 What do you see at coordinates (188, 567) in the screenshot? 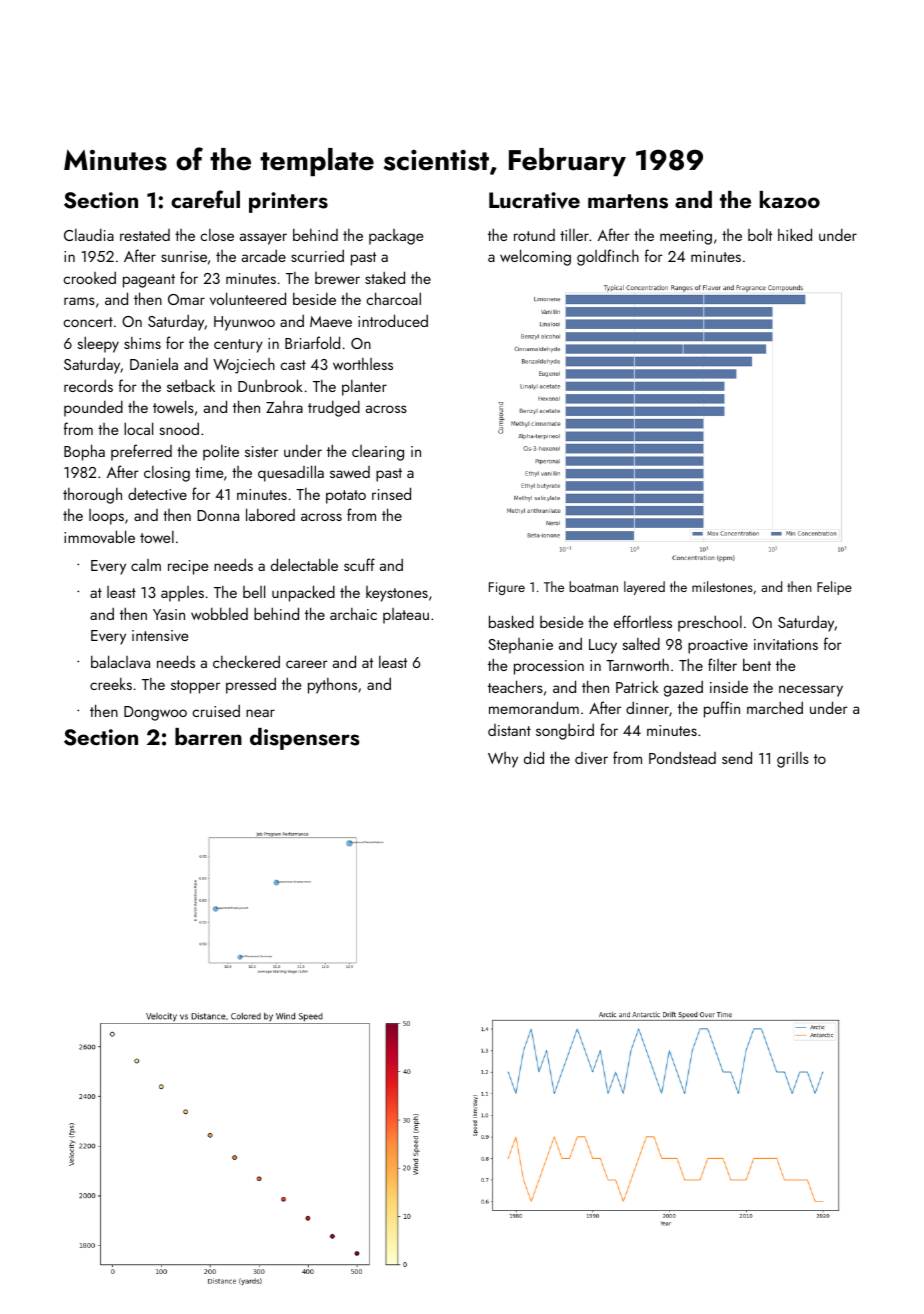
I see `recipe` at bounding box center [188, 567].
